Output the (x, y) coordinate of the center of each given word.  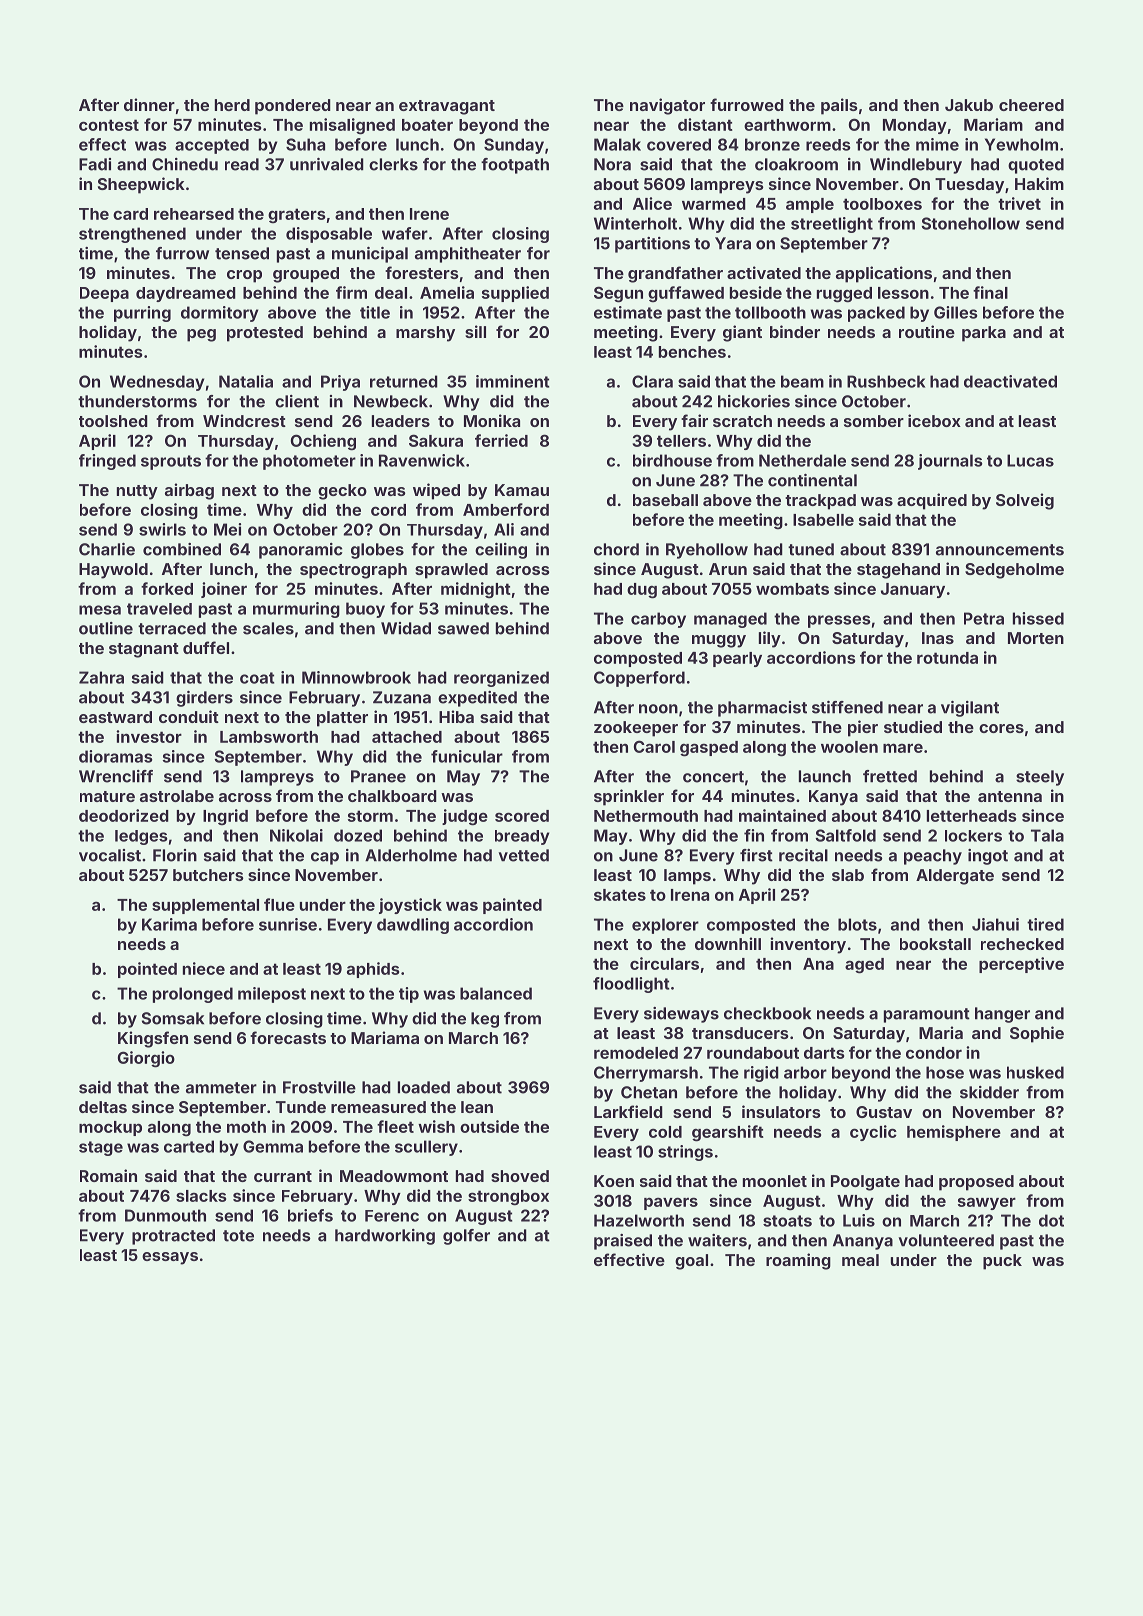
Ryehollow (707, 551)
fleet (395, 1126)
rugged (844, 295)
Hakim (1039, 183)
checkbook (767, 1013)
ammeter (221, 1088)
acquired (932, 501)
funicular (467, 756)
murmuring (296, 610)
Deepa (104, 294)
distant (705, 124)
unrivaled (327, 164)
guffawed (686, 294)
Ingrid (225, 817)
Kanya (833, 798)
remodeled (636, 1053)
